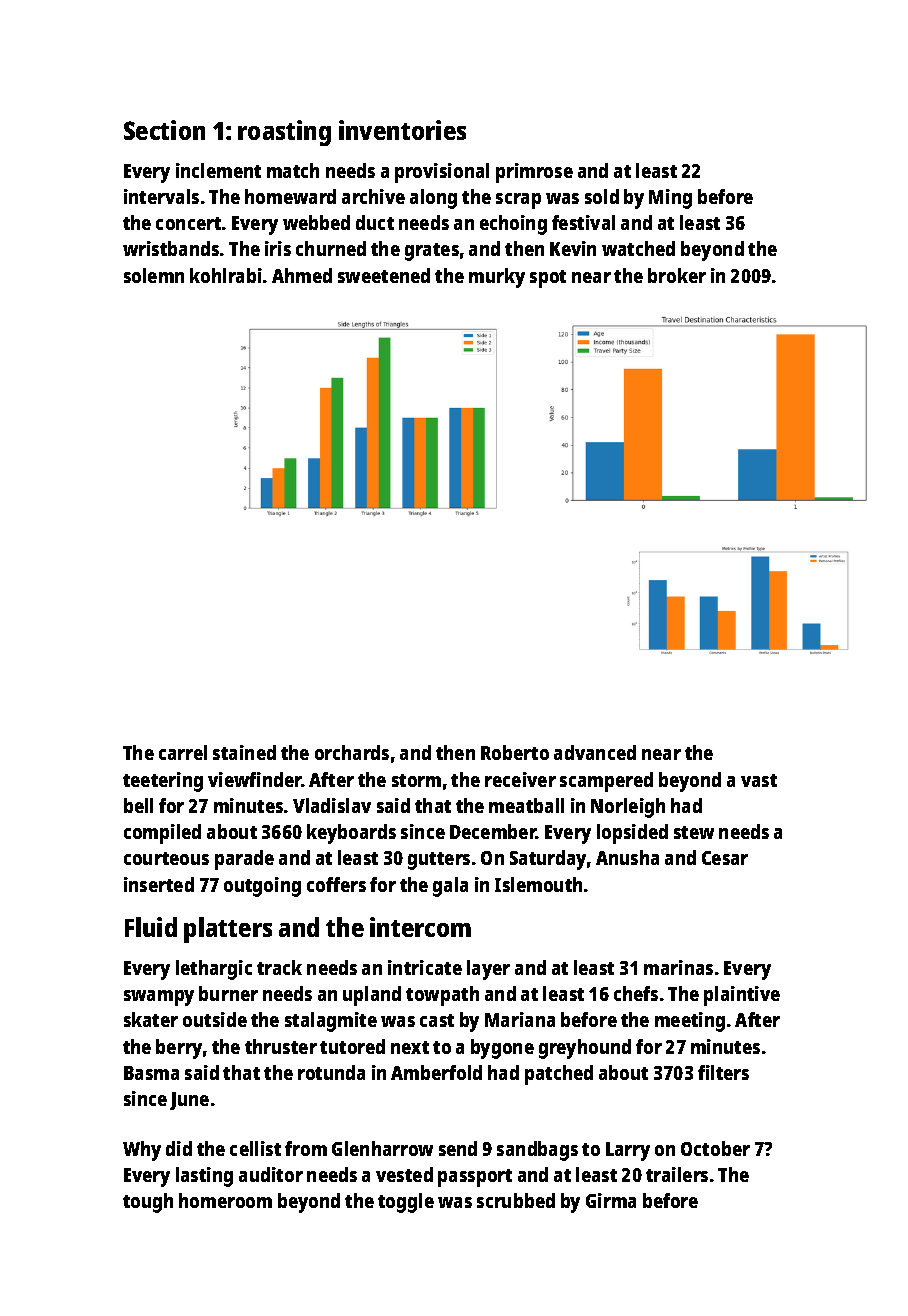  Describe the element at coordinates (520, 1019) in the screenshot. I see `Mariana` at that location.
